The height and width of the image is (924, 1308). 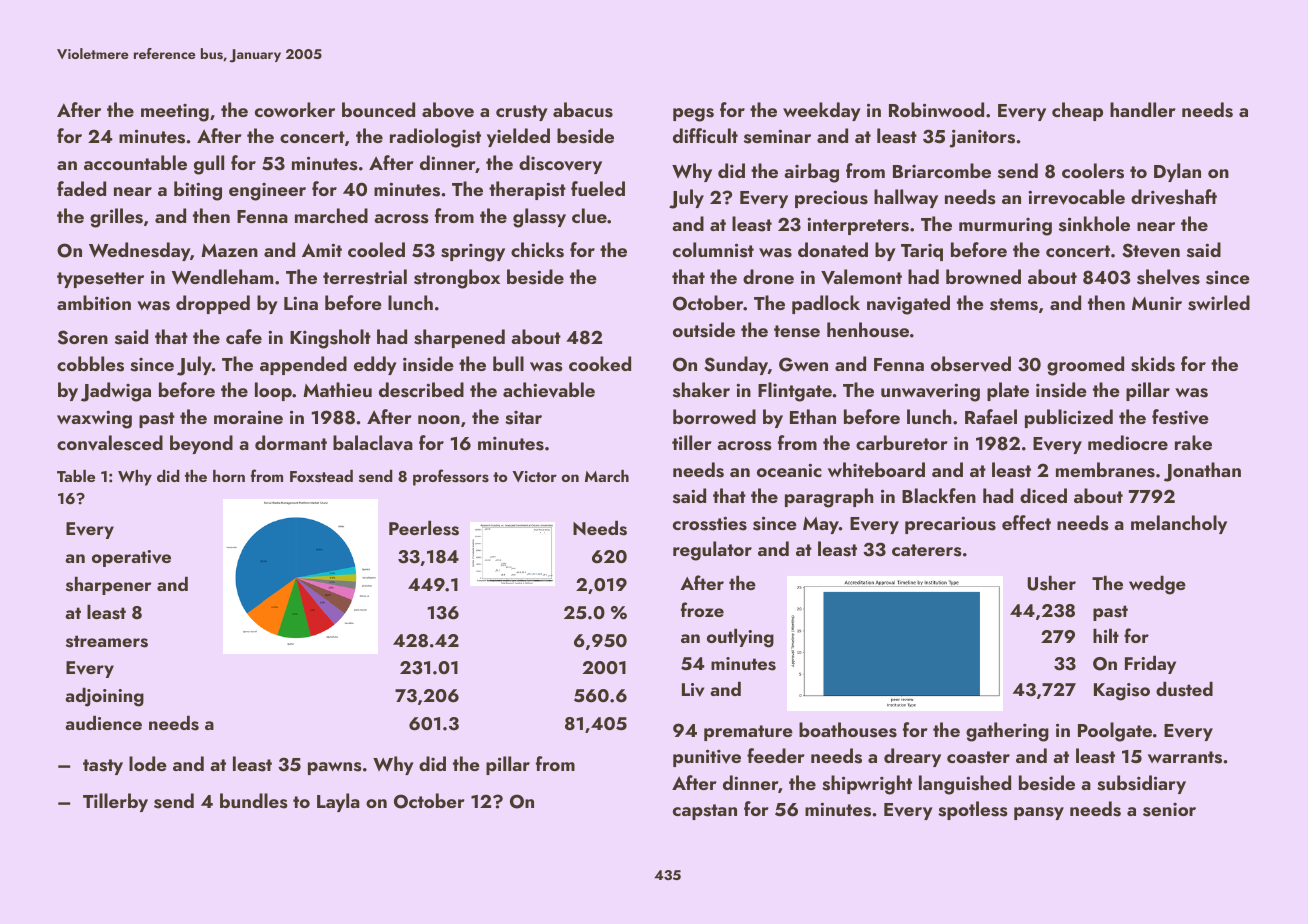 What do you see at coordinates (435, 138) in the image?
I see `radiologist` at bounding box center [435, 138].
